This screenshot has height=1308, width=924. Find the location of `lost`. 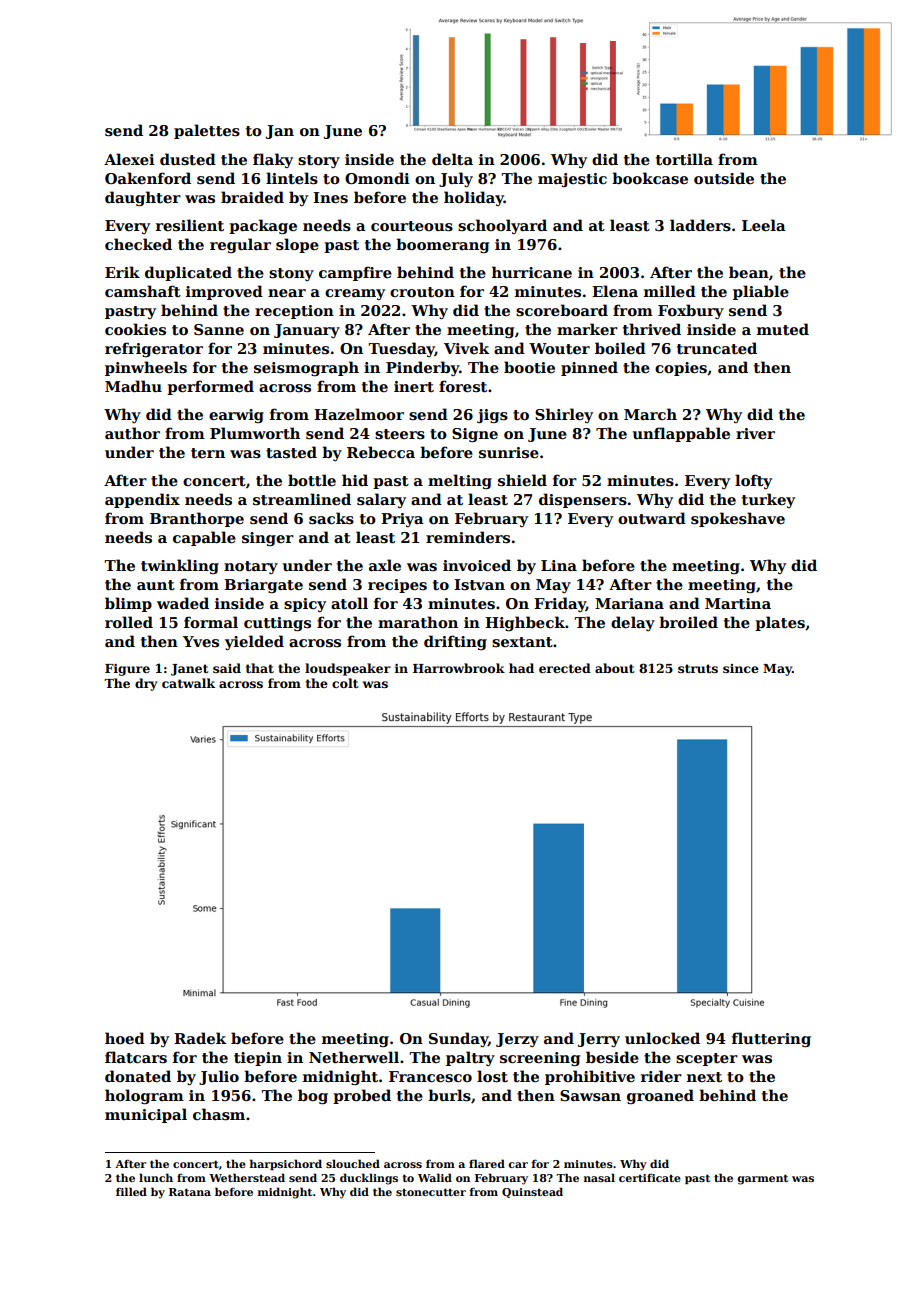

lost is located at coordinates (492, 1076).
